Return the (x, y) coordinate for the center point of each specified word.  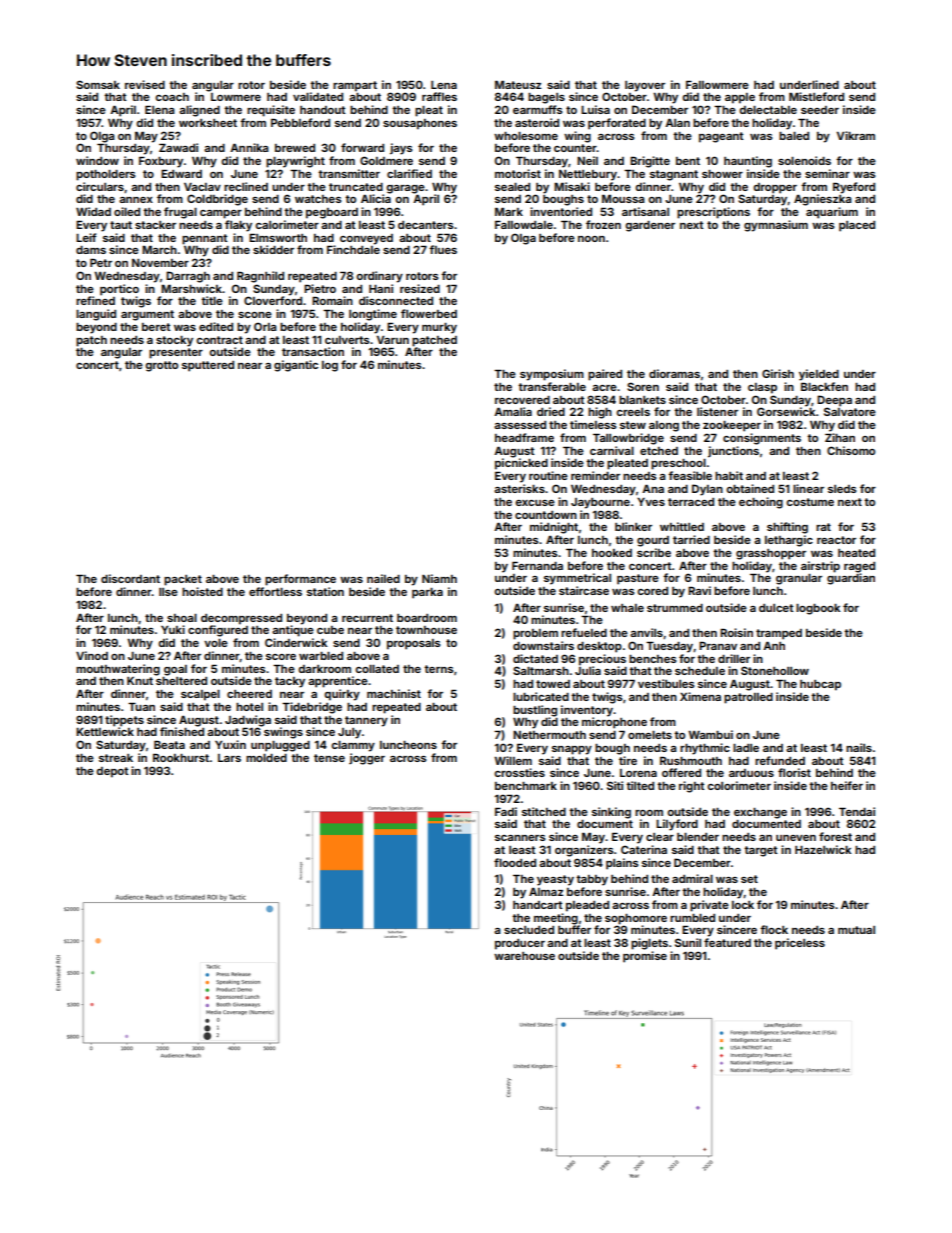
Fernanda (537, 565)
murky (439, 328)
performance (300, 580)
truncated (356, 187)
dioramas (674, 373)
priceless (800, 944)
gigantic (296, 366)
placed (857, 226)
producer (520, 944)
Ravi (699, 590)
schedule (700, 671)
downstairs (543, 645)
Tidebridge (312, 708)
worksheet (208, 123)
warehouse (524, 956)
